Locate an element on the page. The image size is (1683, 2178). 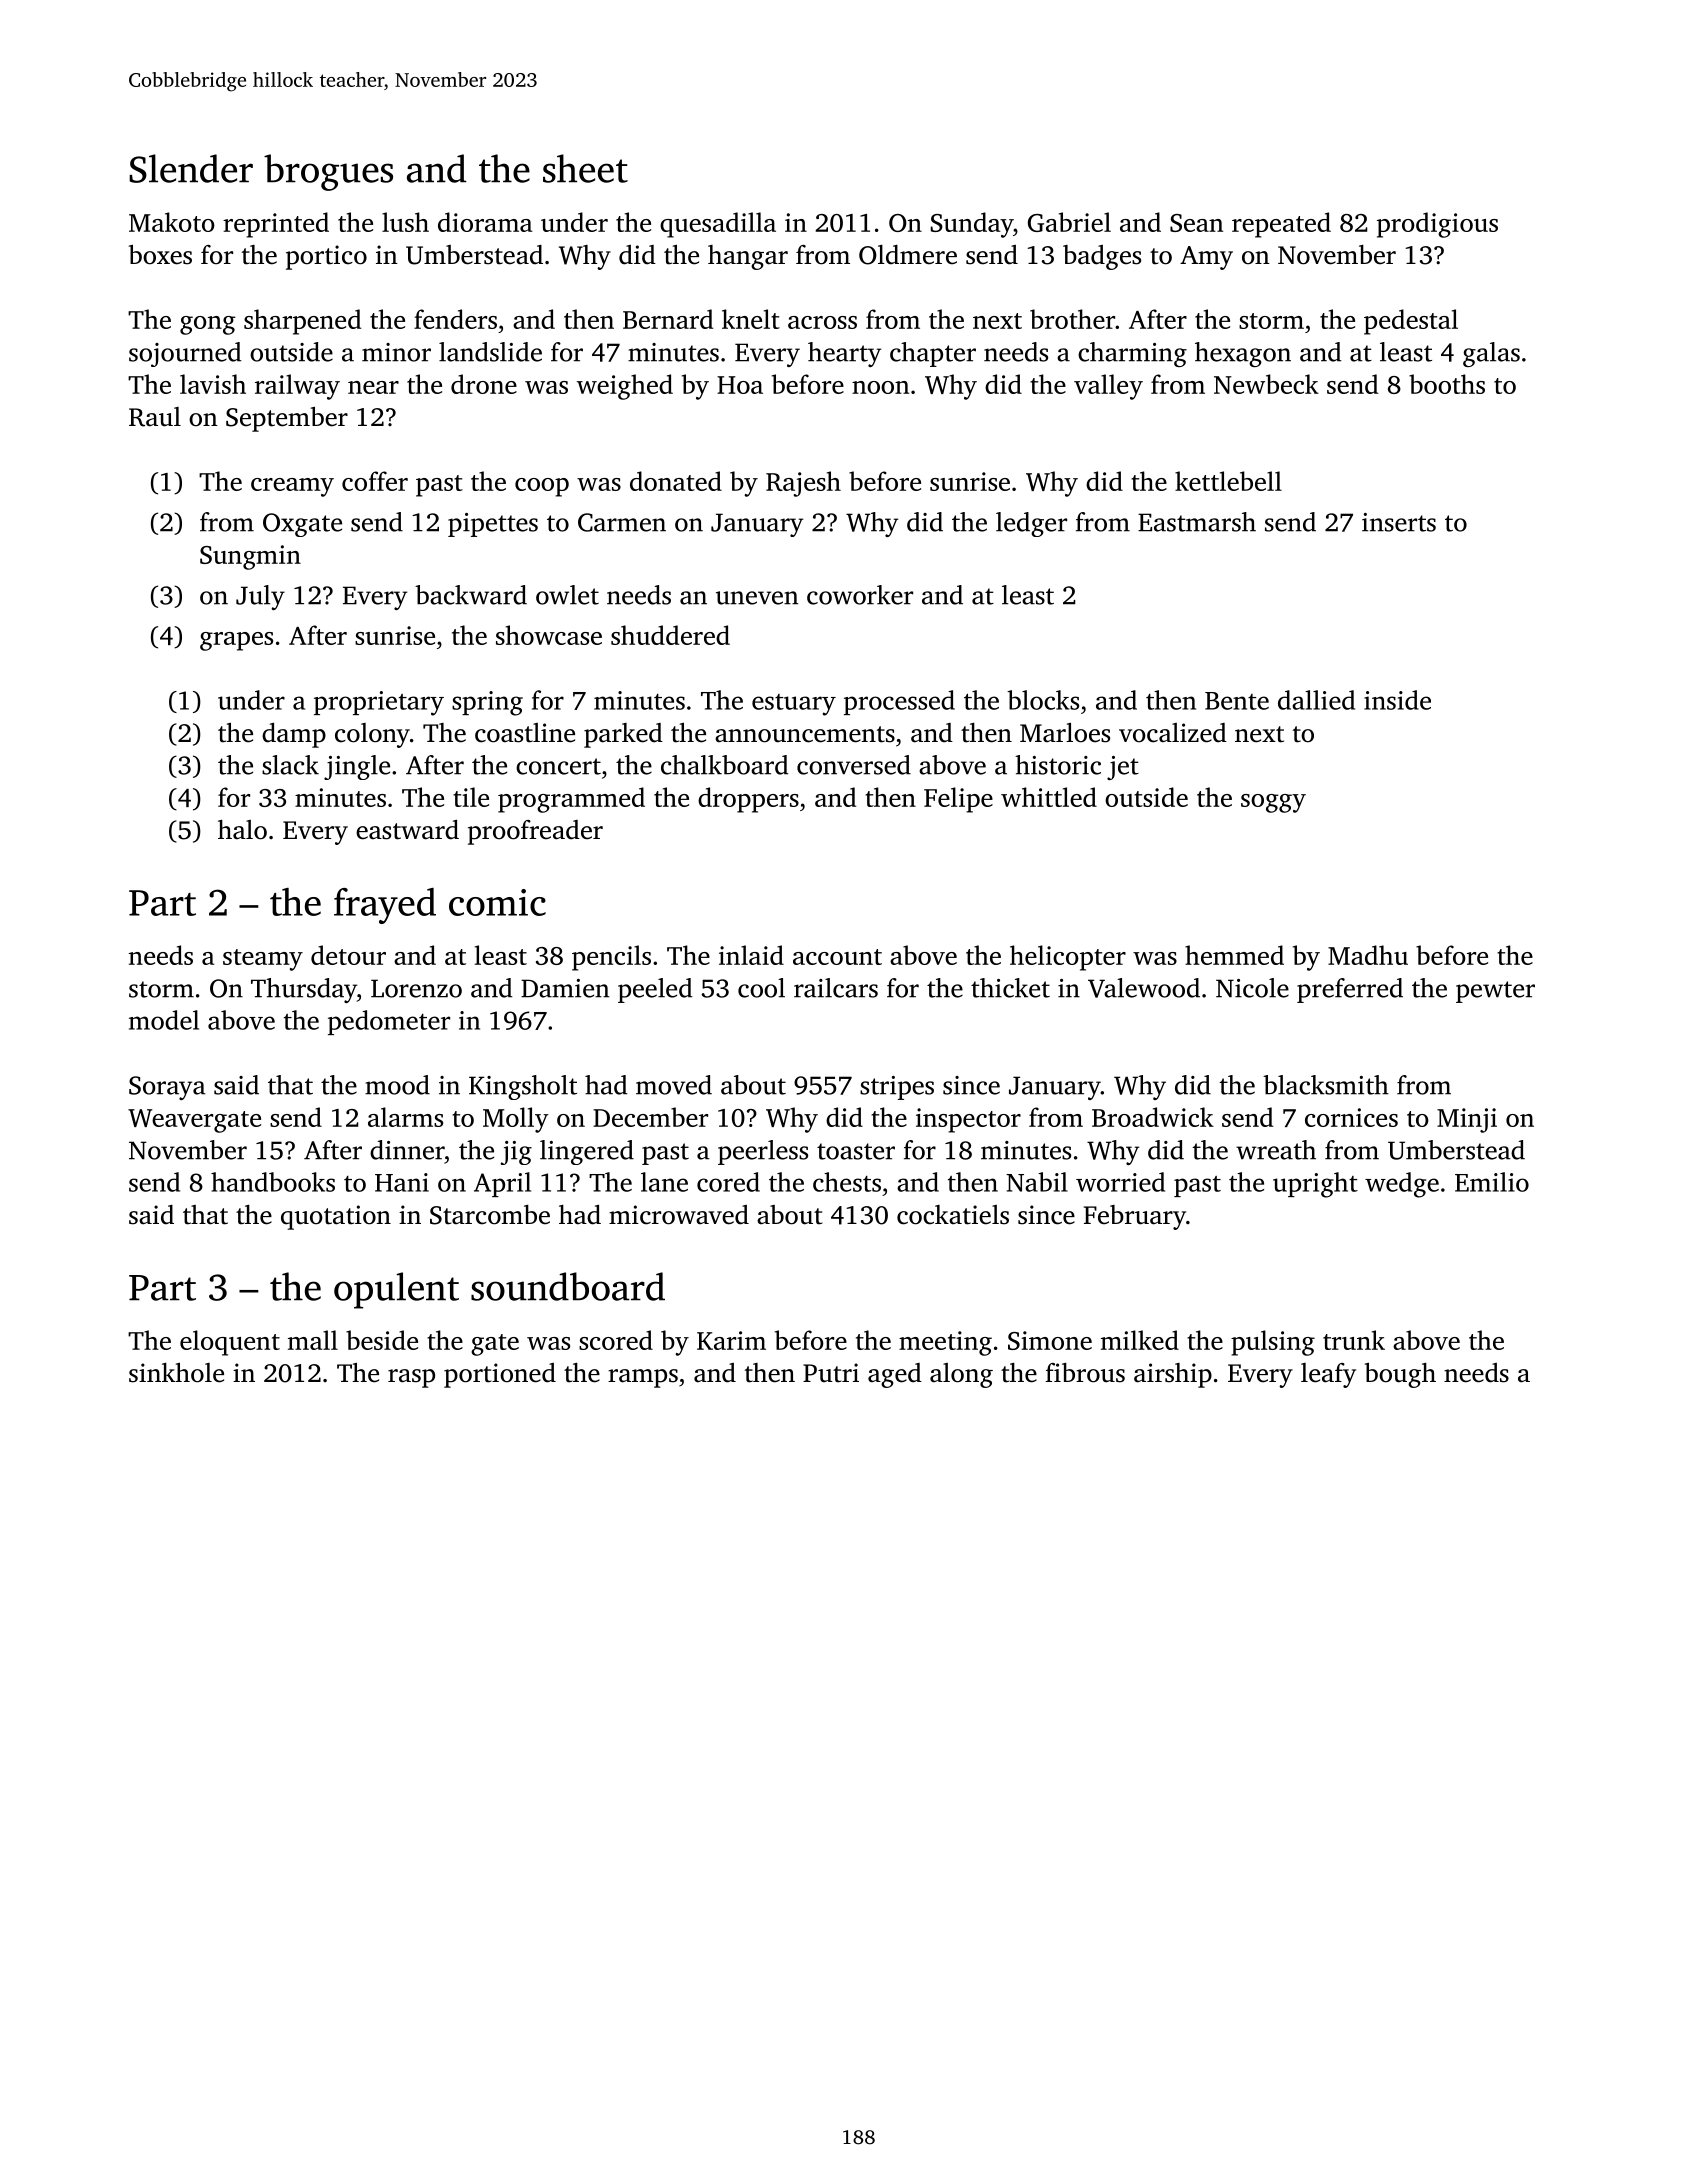
soggy is located at coordinates (1273, 803).
